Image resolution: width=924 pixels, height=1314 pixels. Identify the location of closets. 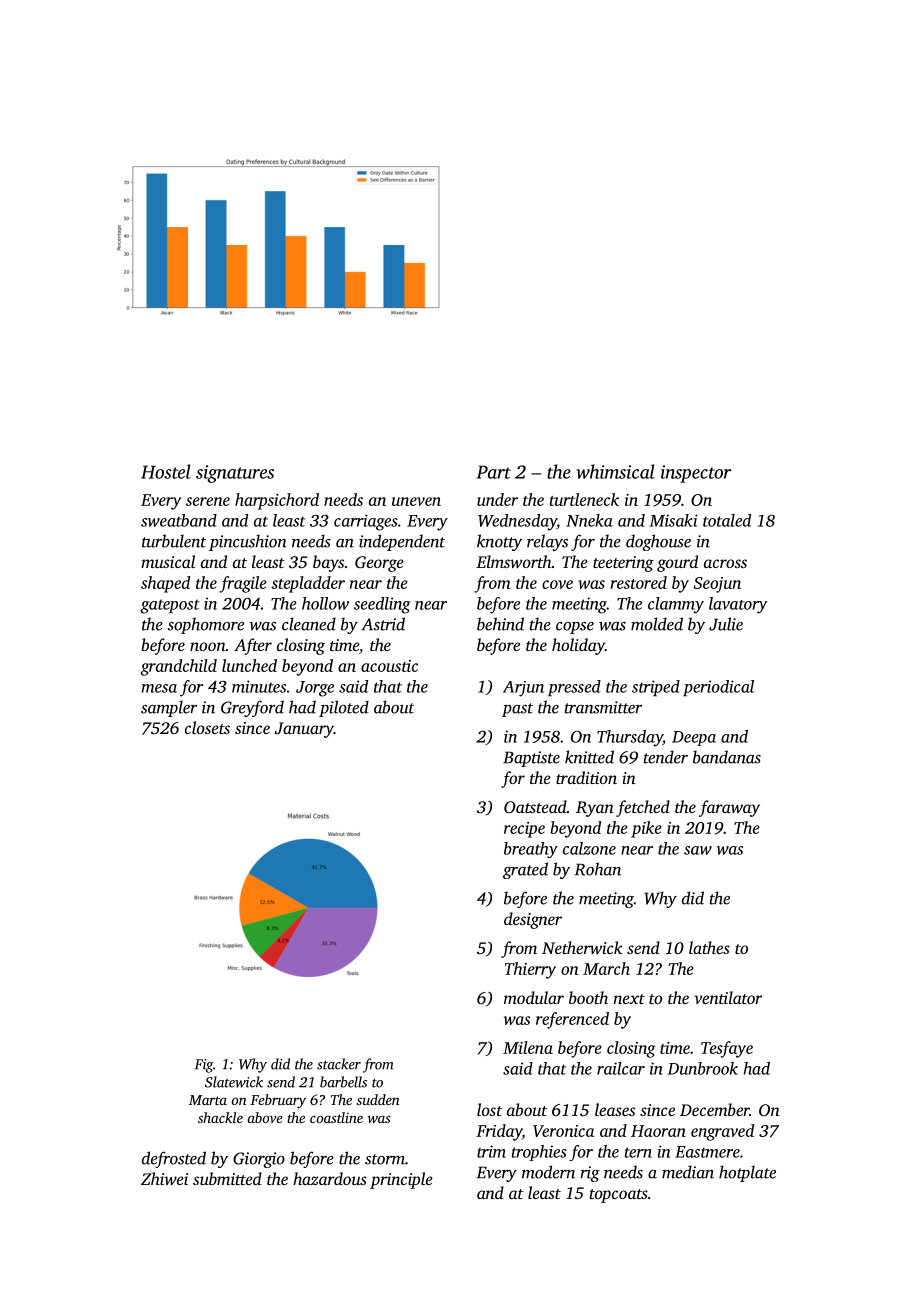
(207, 727).
